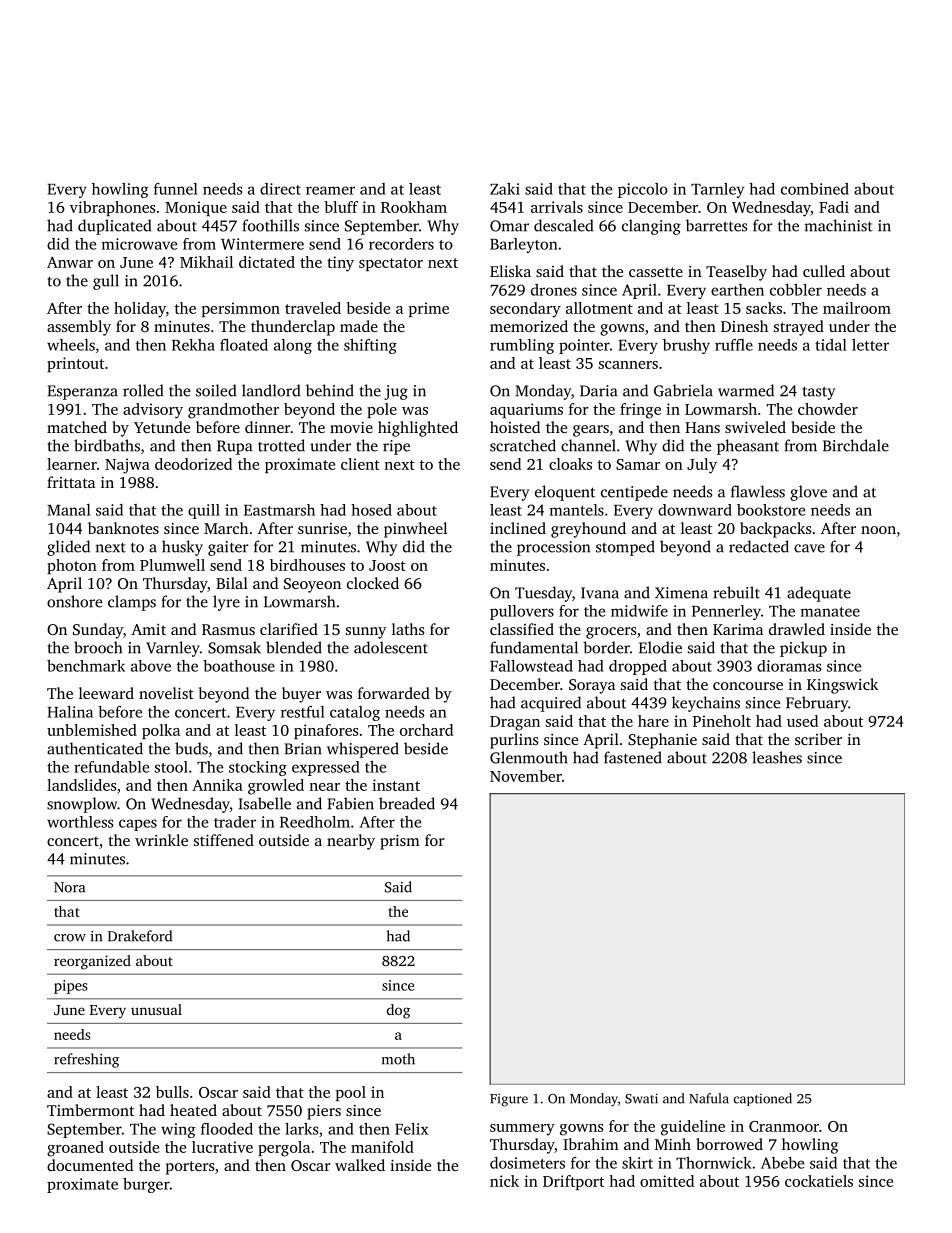 The image size is (952, 1233). I want to click on burger, so click(146, 1185).
